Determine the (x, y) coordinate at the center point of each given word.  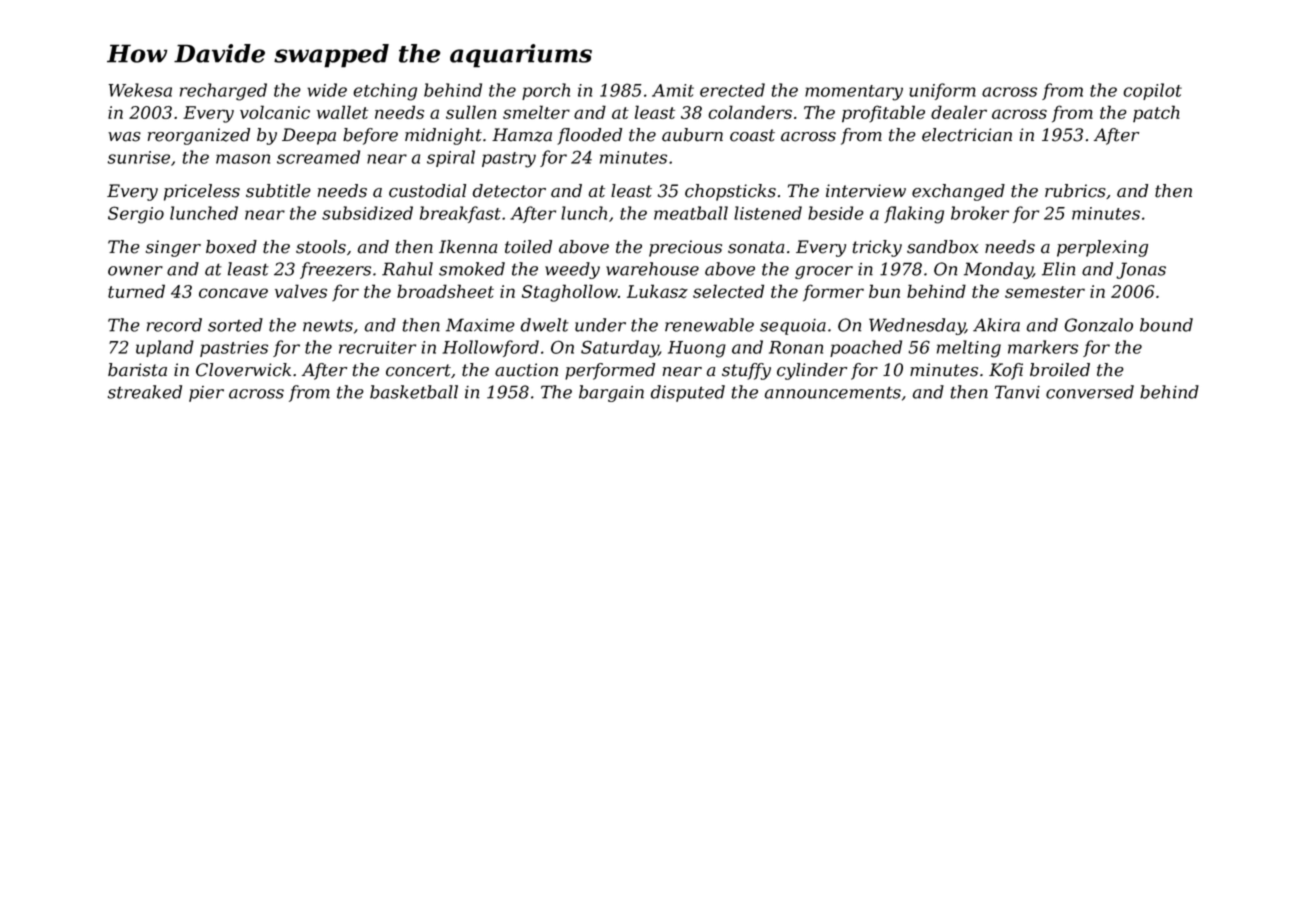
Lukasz (657, 291)
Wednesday (917, 326)
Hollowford (490, 348)
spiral (451, 158)
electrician (967, 135)
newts (328, 325)
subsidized (367, 213)
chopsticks (730, 192)
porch (546, 91)
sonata (756, 247)
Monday (998, 270)
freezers (335, 270)
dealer (959, 112)
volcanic (275, 112)
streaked (145, 392)
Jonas (1141, 270)
